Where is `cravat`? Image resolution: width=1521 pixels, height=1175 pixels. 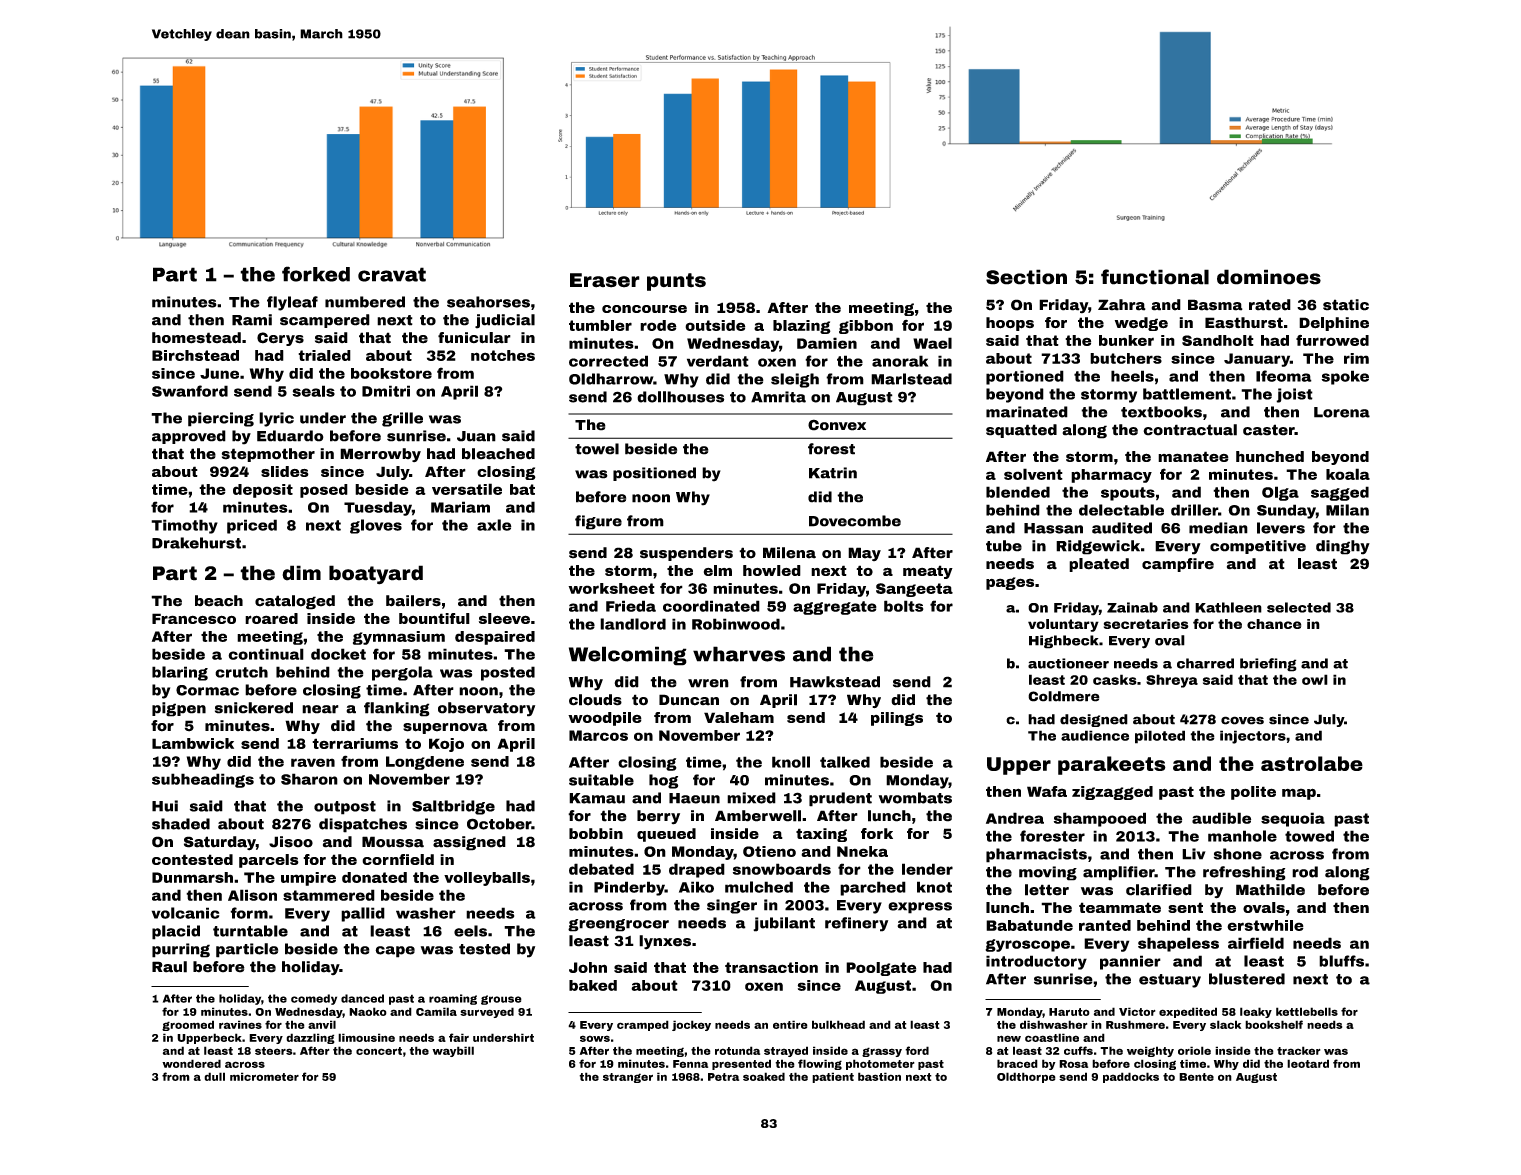 cravat is located at coordinates (392, 274).
